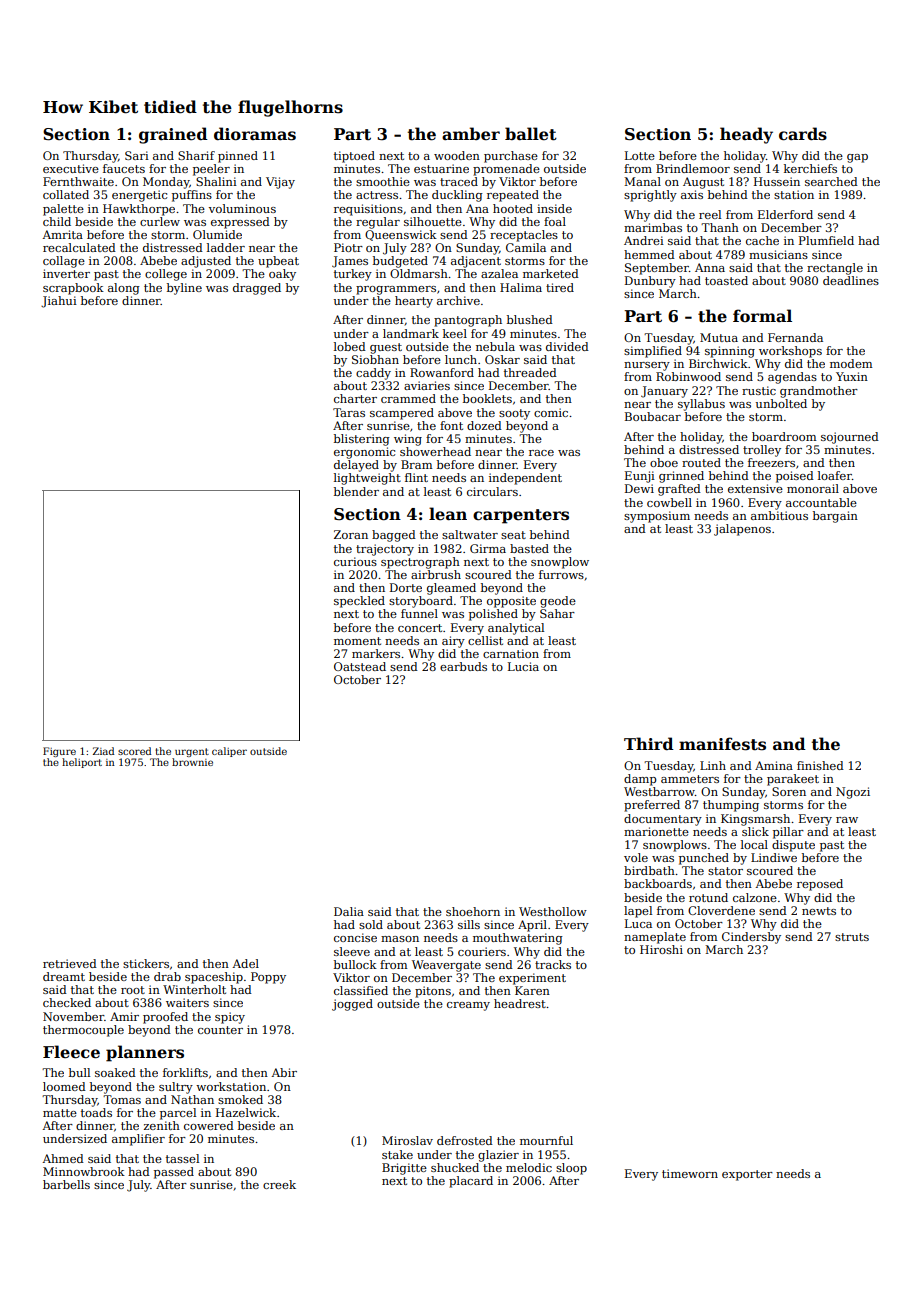 The image size is (924, 1308). I want to click on Hiroshi, so click(661, 949).
